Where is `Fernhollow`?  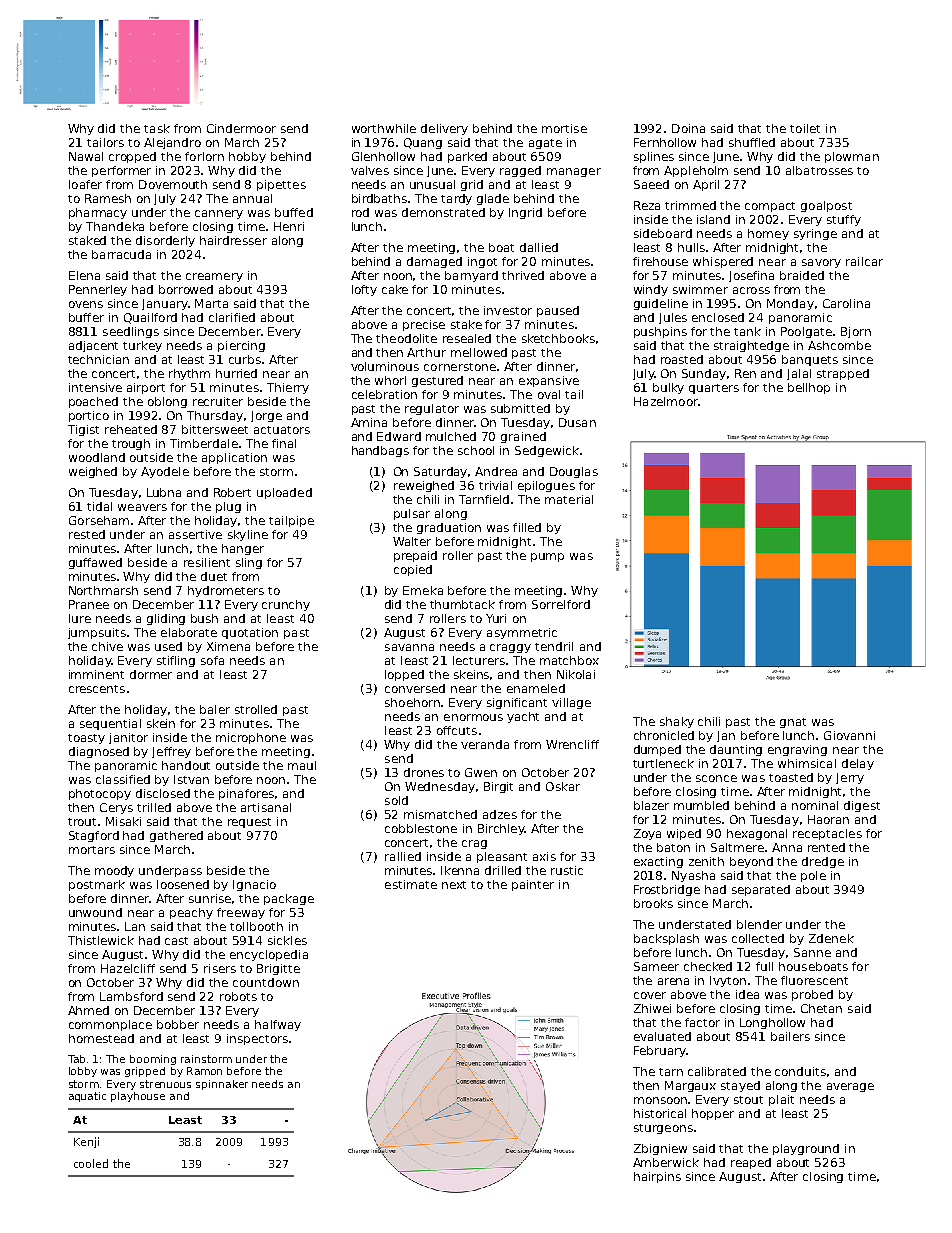
Fernhollow is located at coordinates (665, 142).
